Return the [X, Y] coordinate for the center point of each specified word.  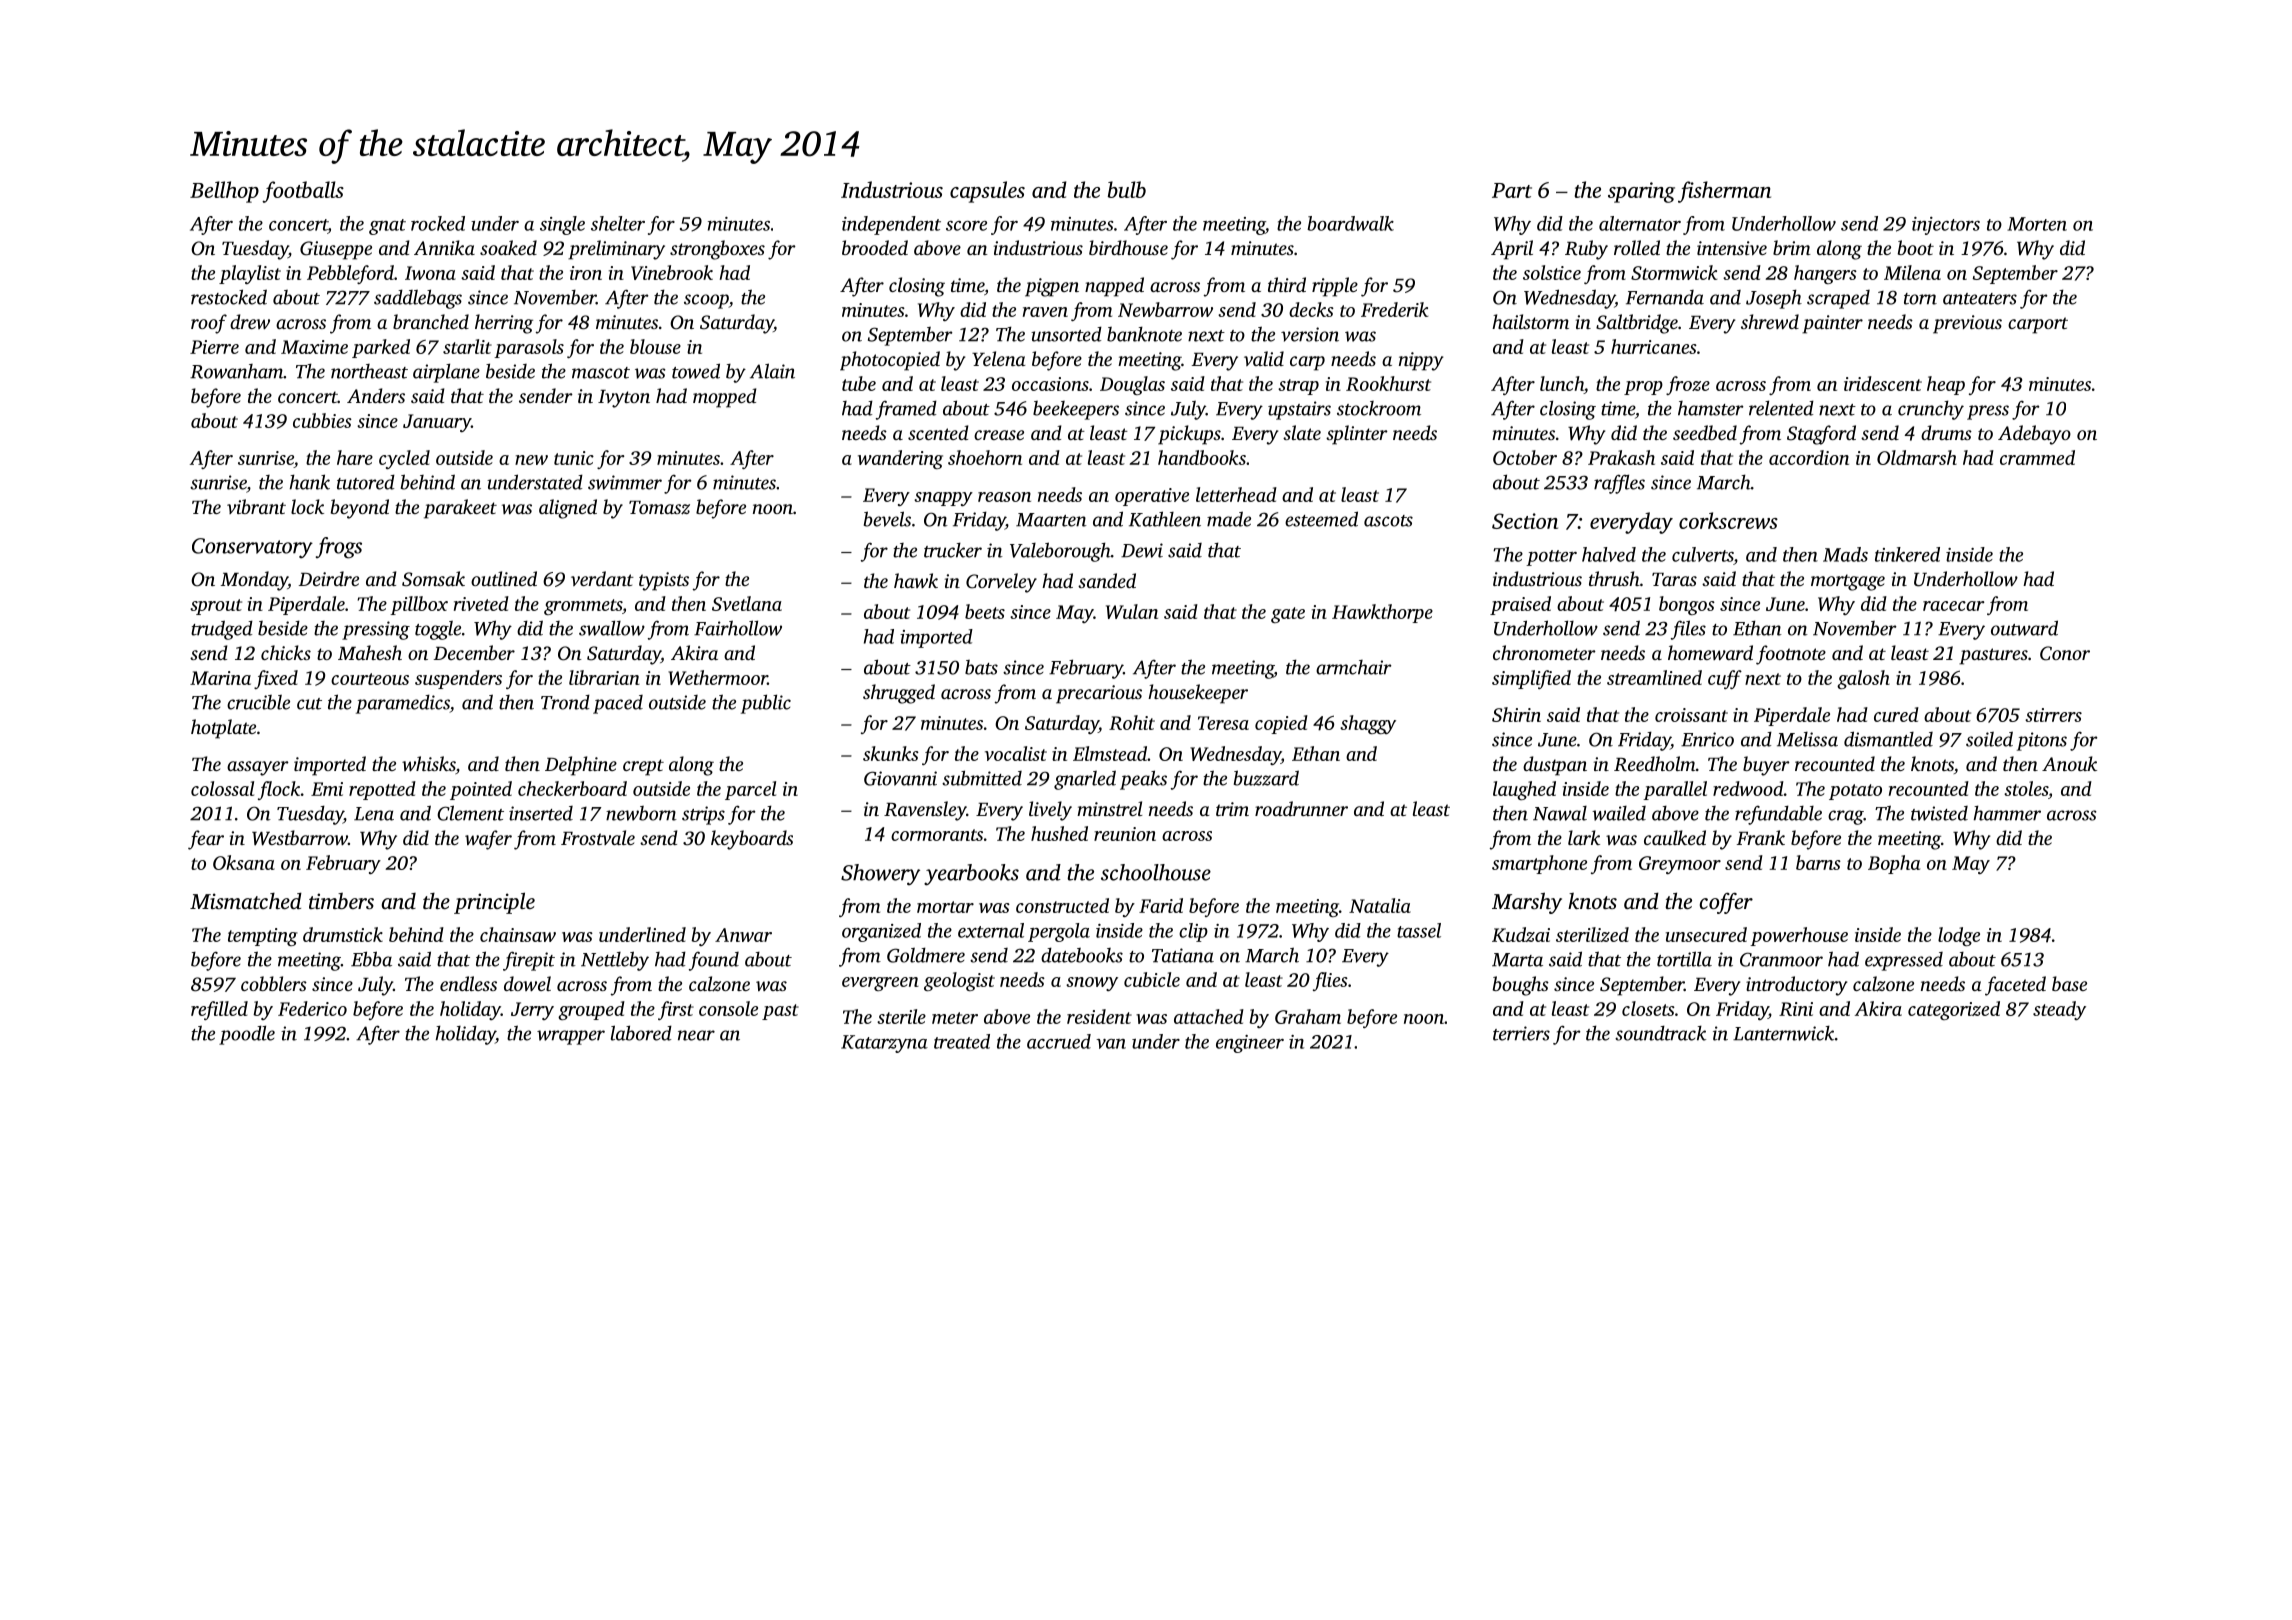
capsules [987, 192]
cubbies [322, 420]
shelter [618, 223]
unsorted [1066, 334]
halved [1609, 554]
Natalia [1380, 905]
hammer [2007, 813]
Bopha [1894, 864]
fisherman [1724, 192]
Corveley [1001, 583]
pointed [481, 790]
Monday [254, 581]
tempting [263, 937]
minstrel [1110, 808]
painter [1832, 324]
